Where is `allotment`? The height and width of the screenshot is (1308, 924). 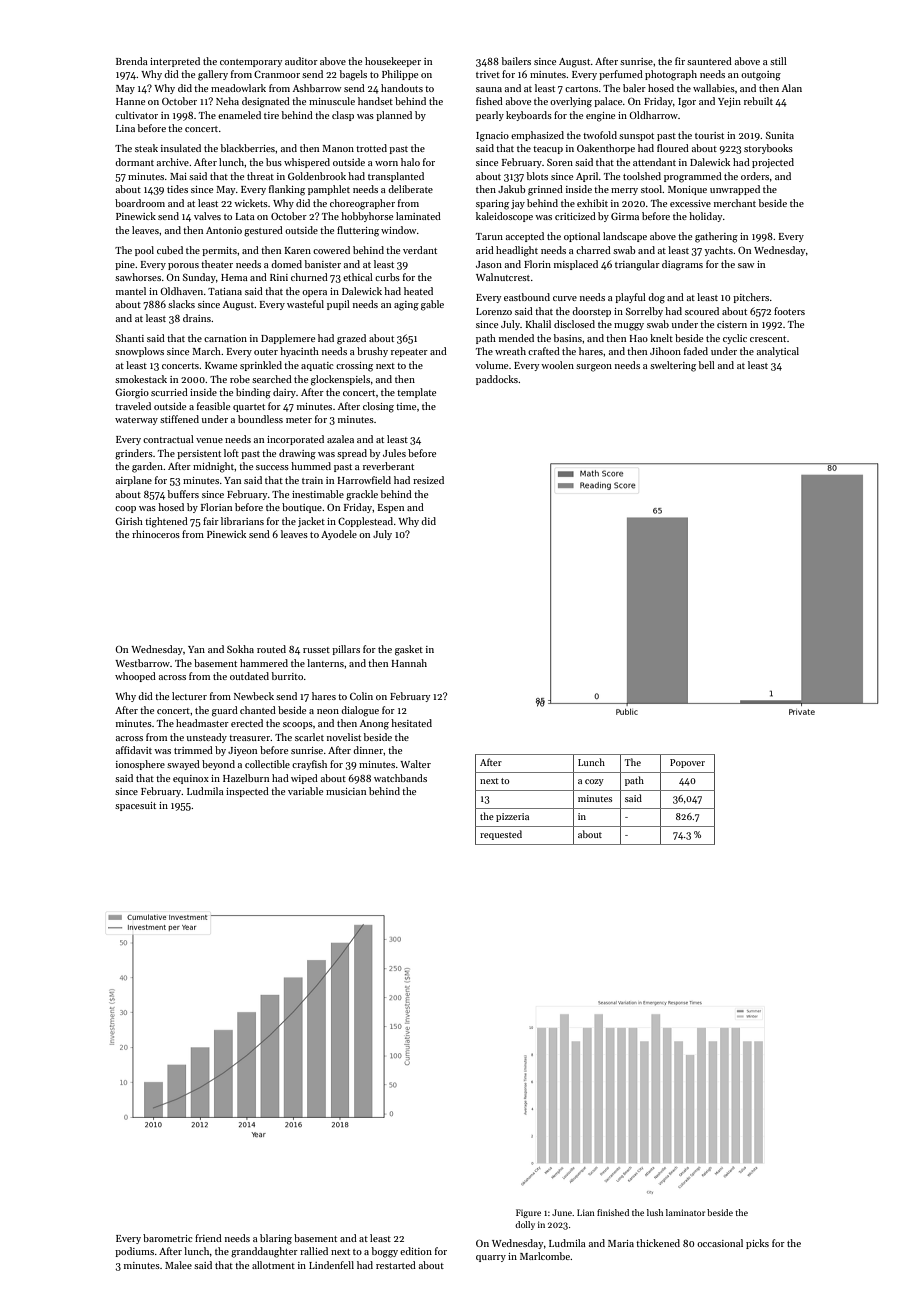
allotment is located at coordinates (273, 1265).
